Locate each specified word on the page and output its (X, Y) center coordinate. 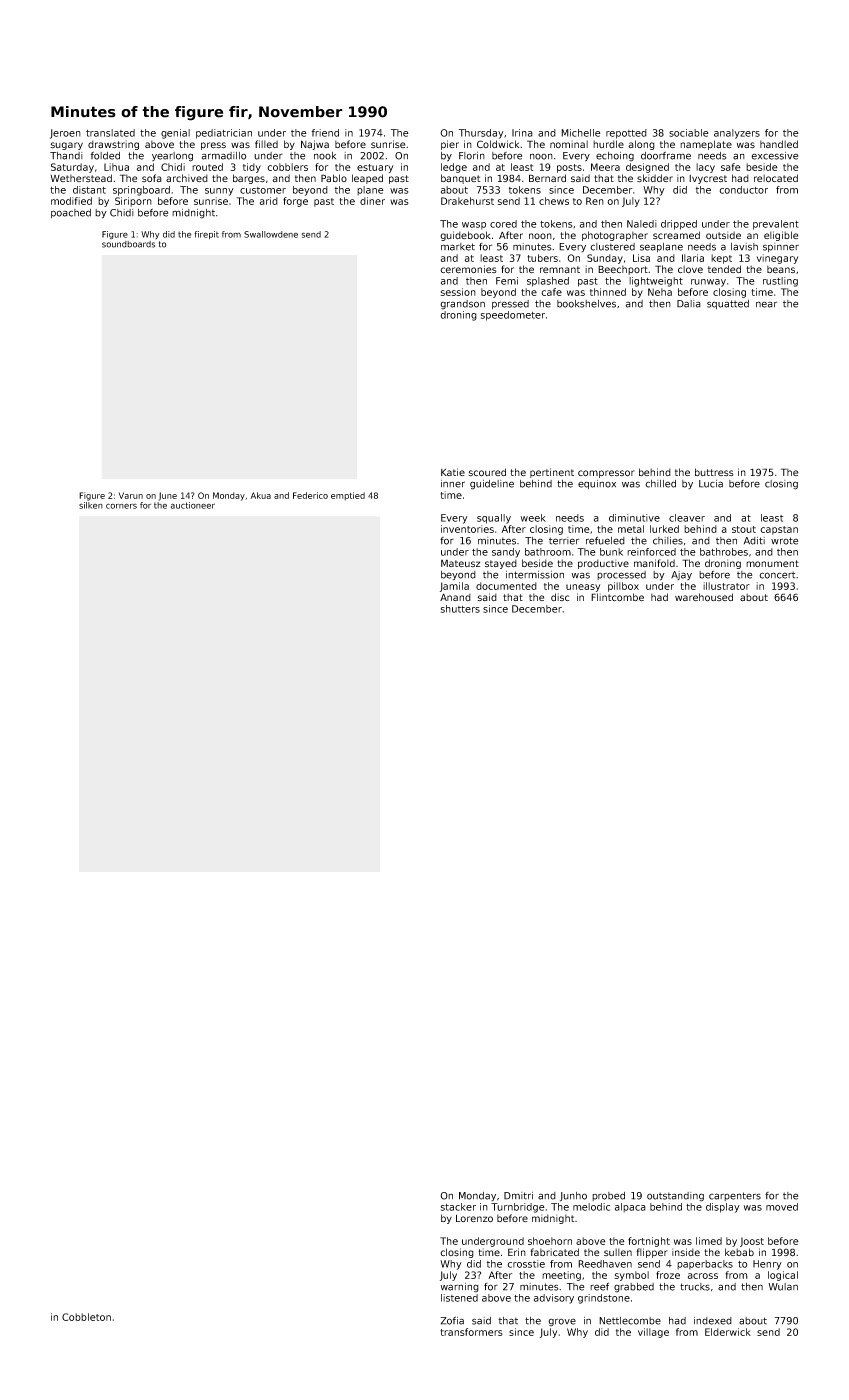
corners (121, 506)
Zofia (452, 1320)
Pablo (334, 178)
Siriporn (133, 202)
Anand (455, 597)
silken (91, 505)
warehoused (704, 597)
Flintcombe (617, 597)
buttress (714, 472)
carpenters (735, 1196)
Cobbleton (86, 1317)
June (167, 496)
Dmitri (518, 1196)
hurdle (608, 144)
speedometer (513, 316)
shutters (460, 609)
